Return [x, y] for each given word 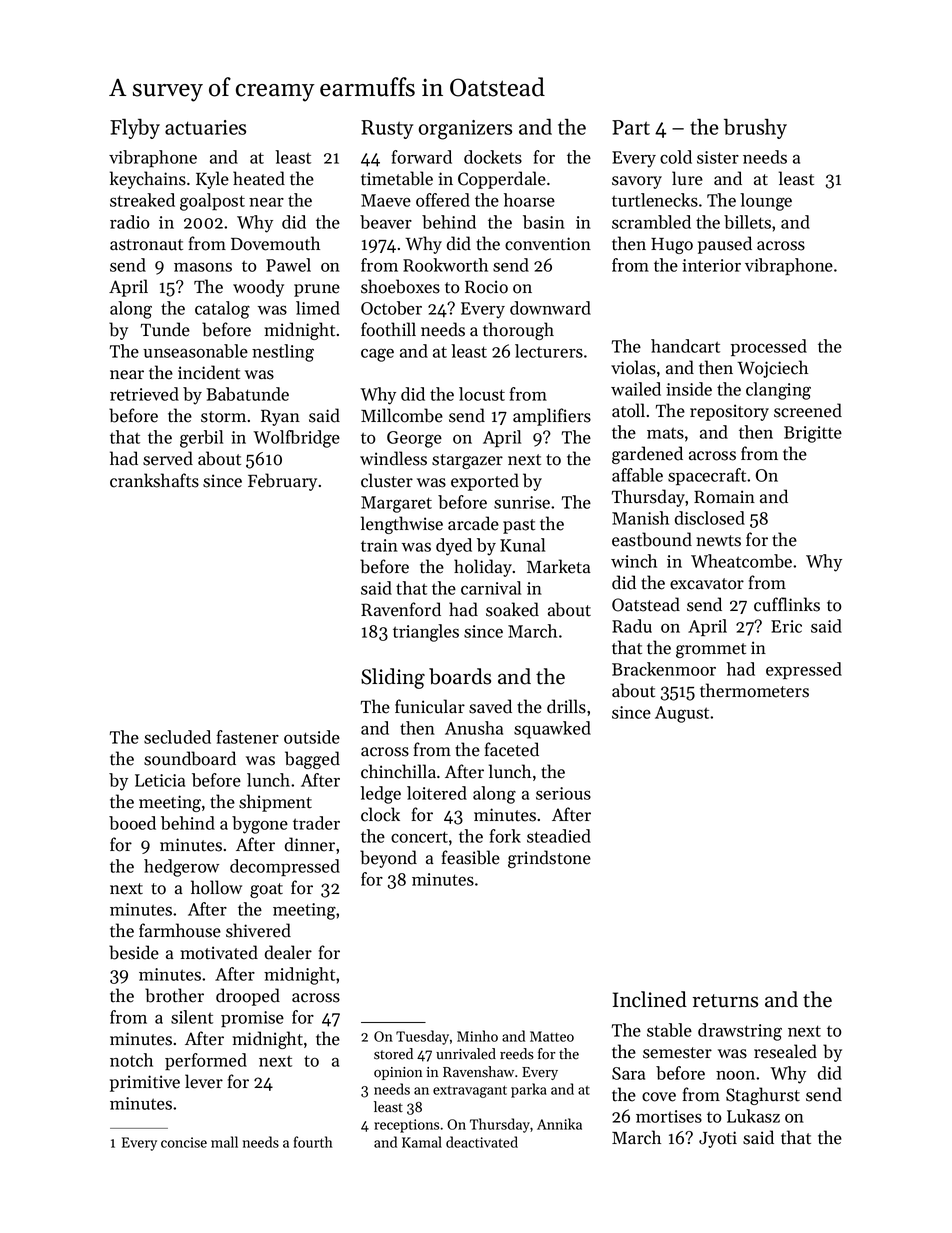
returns [725, 1001]
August [682, 714]
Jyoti [718, 1139]
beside [134, 952]
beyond [388, 859]
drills [566, 706]
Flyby [135, 129]
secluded [177, 737]
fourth [313, 1142]
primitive [145, 1083]
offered [443, 200]
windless [393, 458]
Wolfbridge [296, 439]
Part [631, 127]
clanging [778, 391]
